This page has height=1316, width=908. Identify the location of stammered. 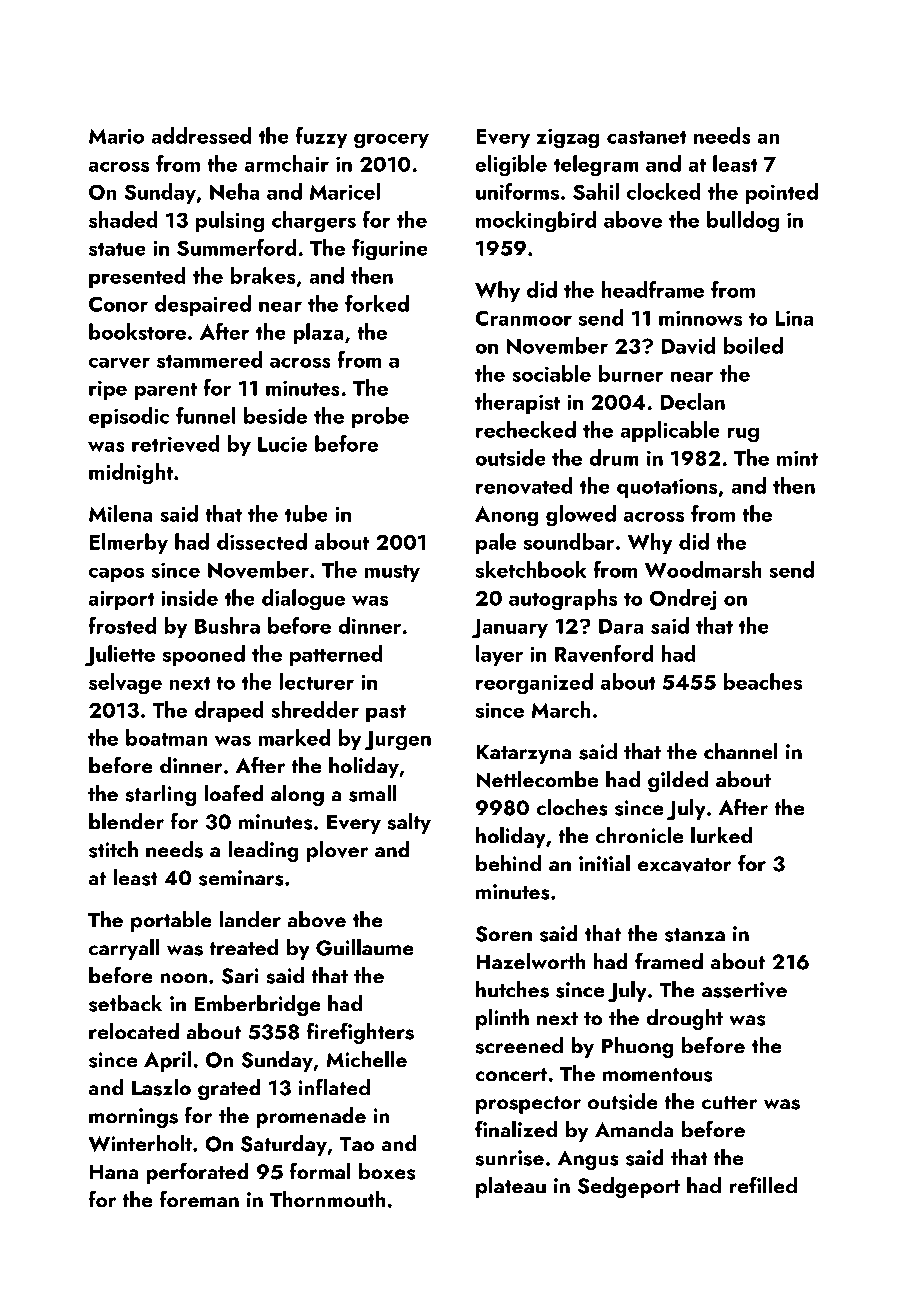
(209, 359).
